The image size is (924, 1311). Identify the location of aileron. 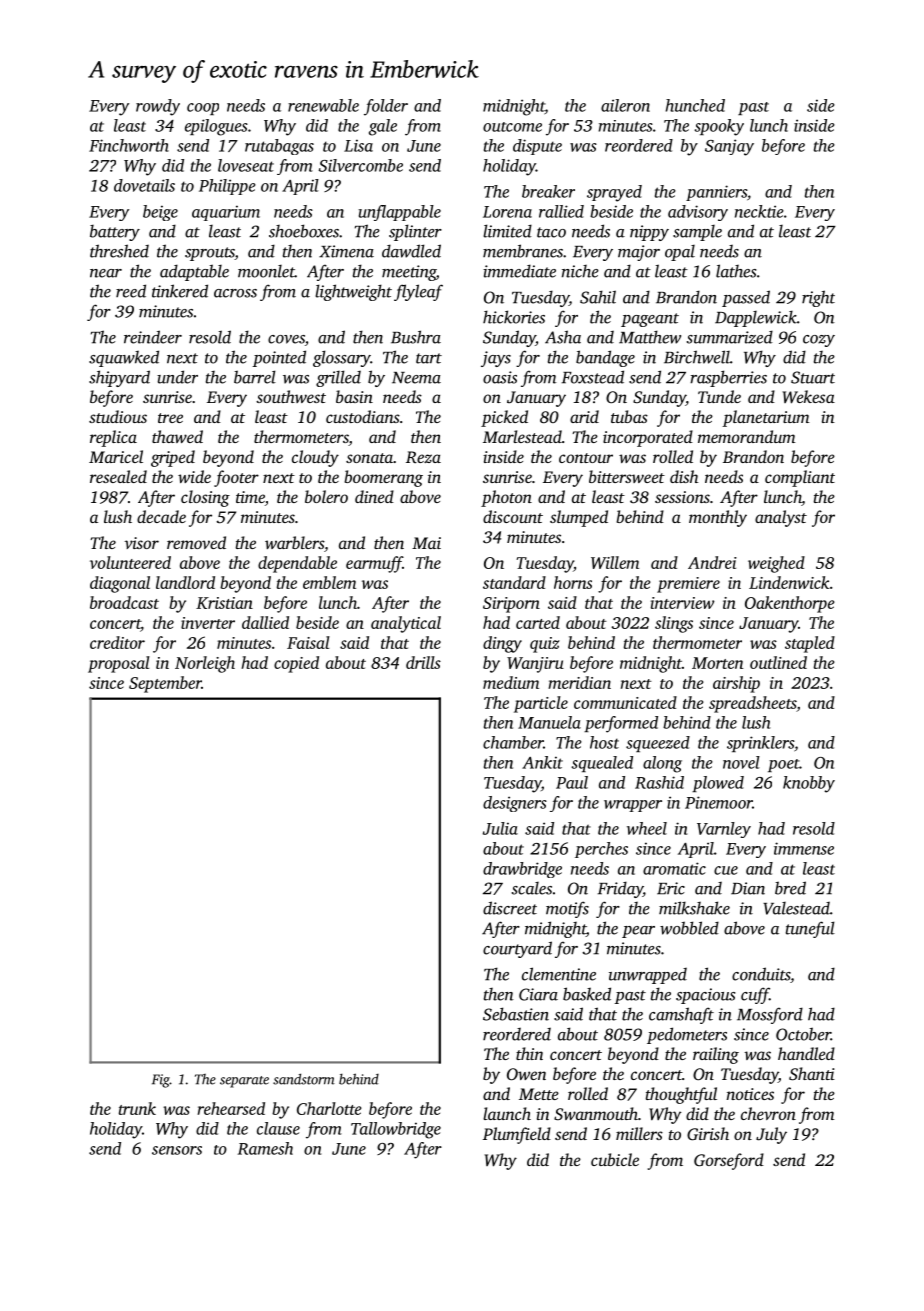
(625, 105).
